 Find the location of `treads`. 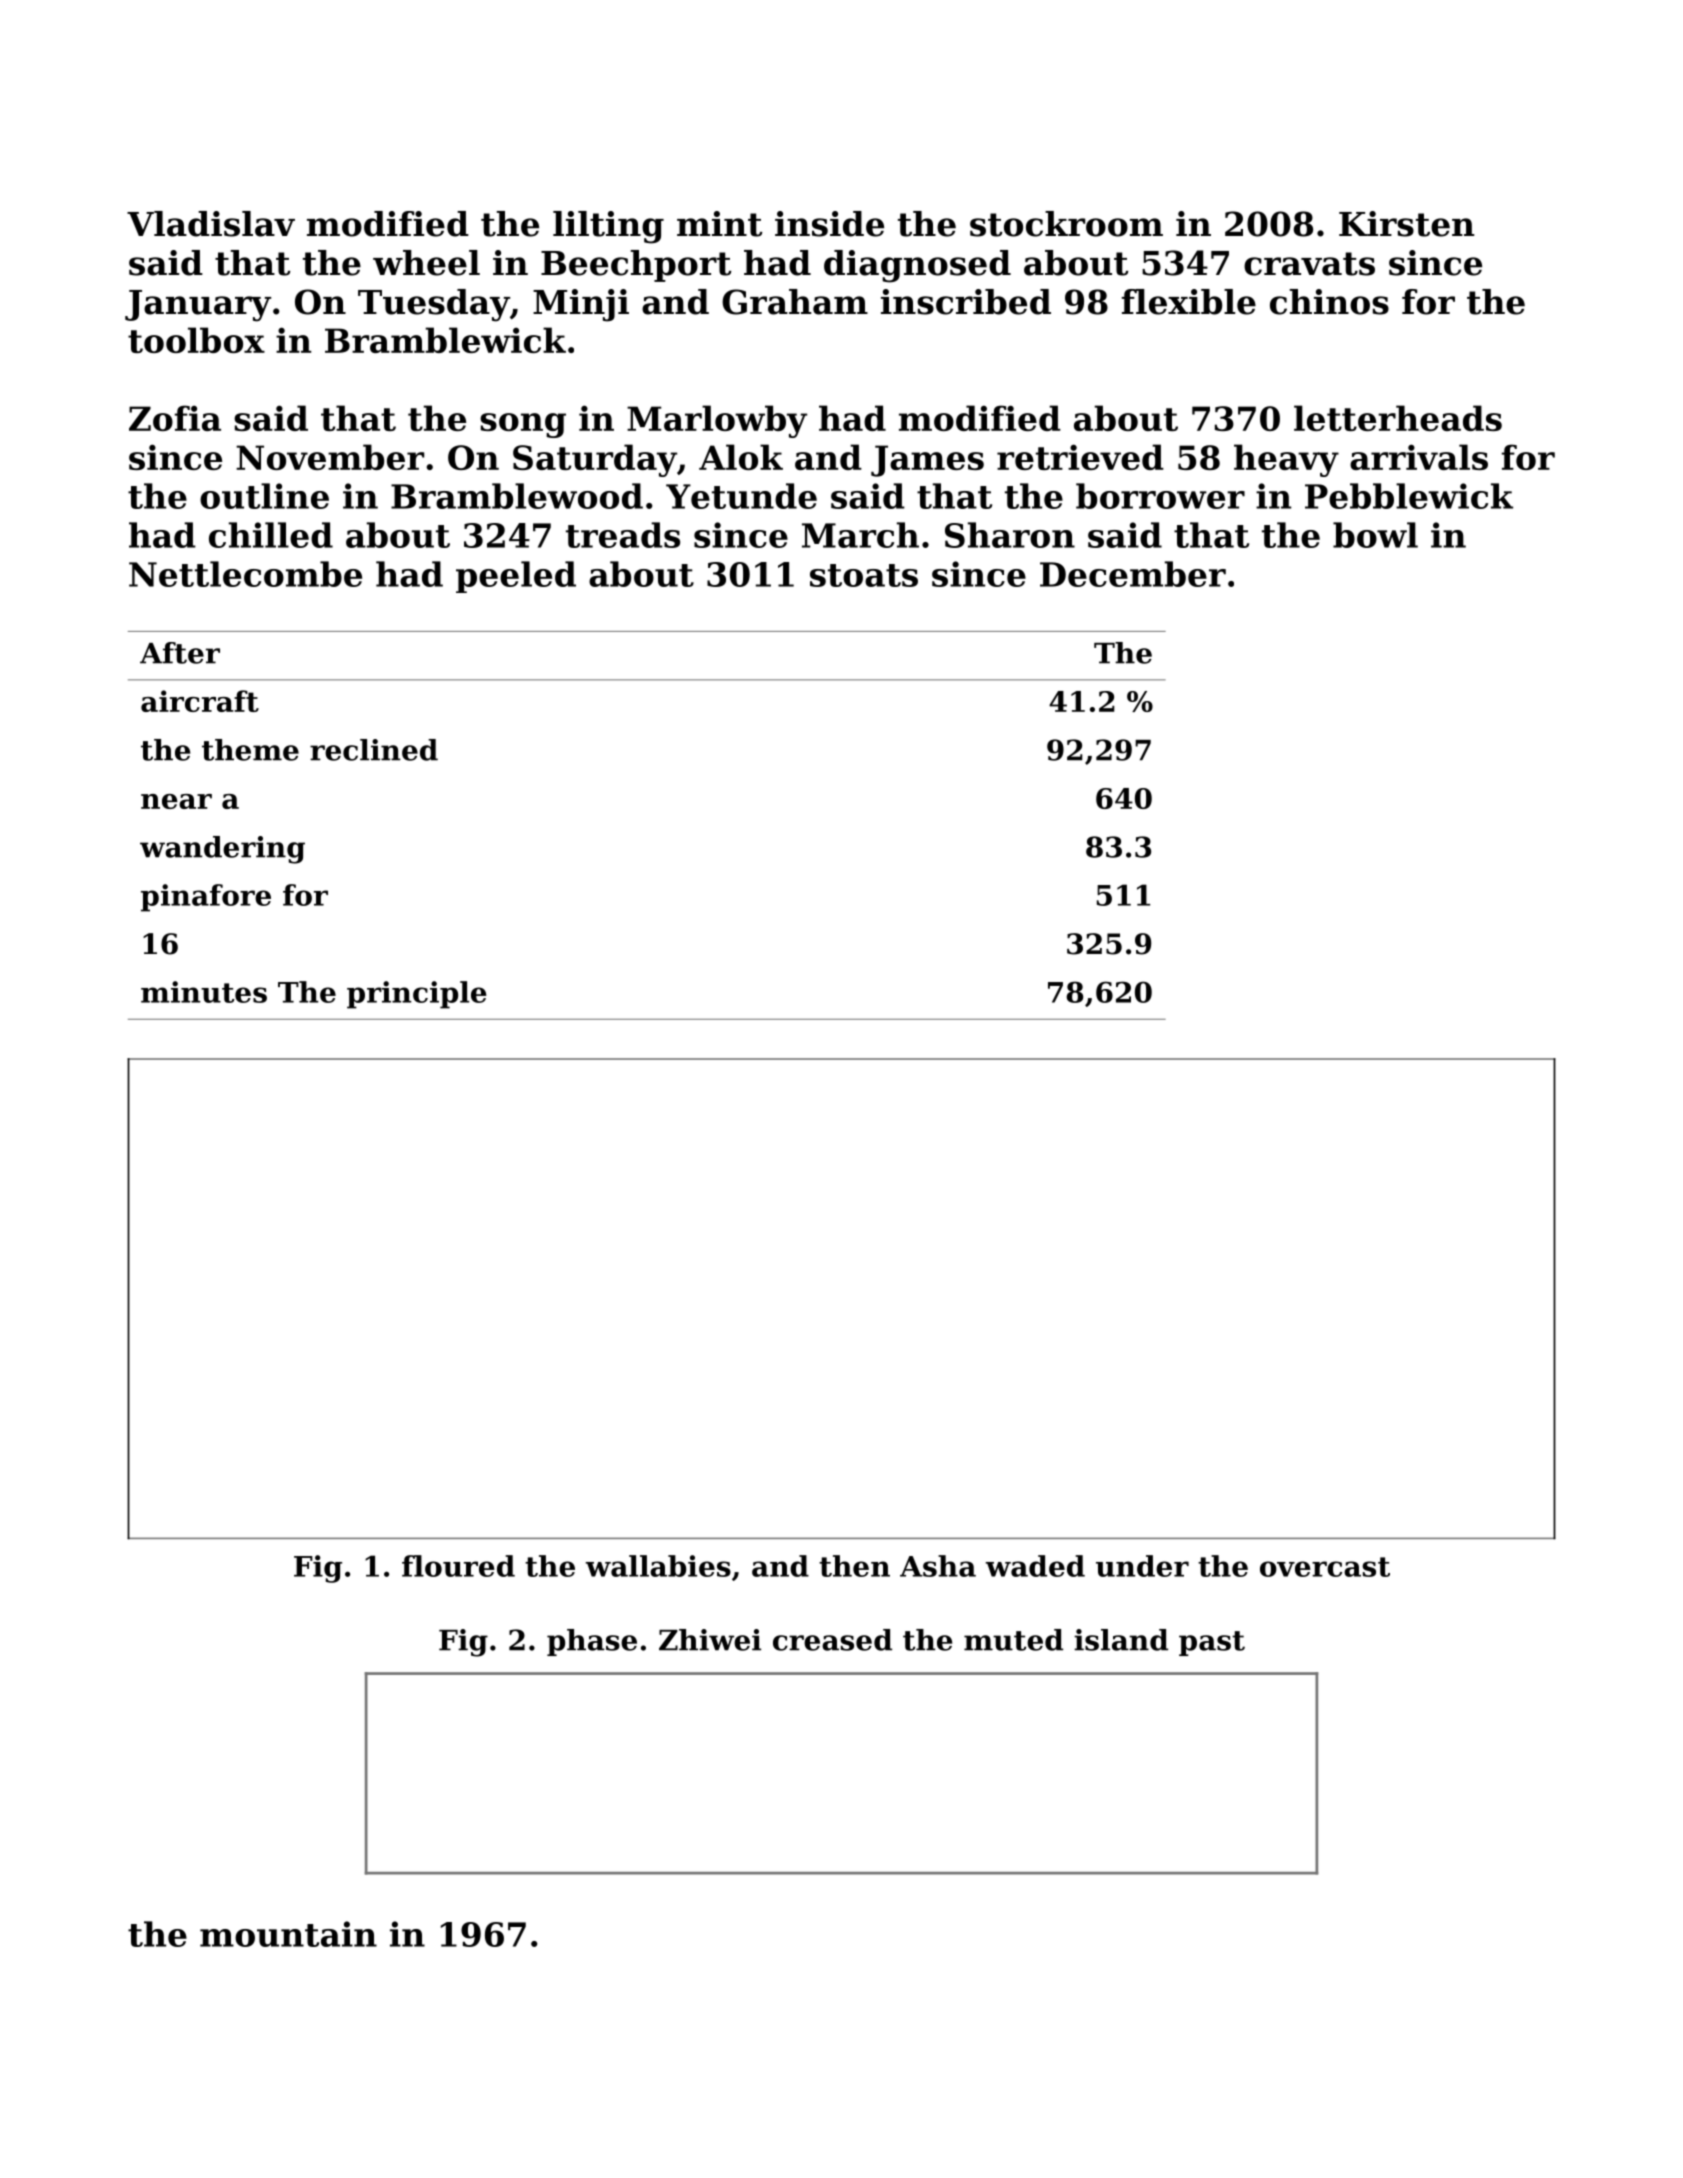

treads is located at coordinates (623, 535).
